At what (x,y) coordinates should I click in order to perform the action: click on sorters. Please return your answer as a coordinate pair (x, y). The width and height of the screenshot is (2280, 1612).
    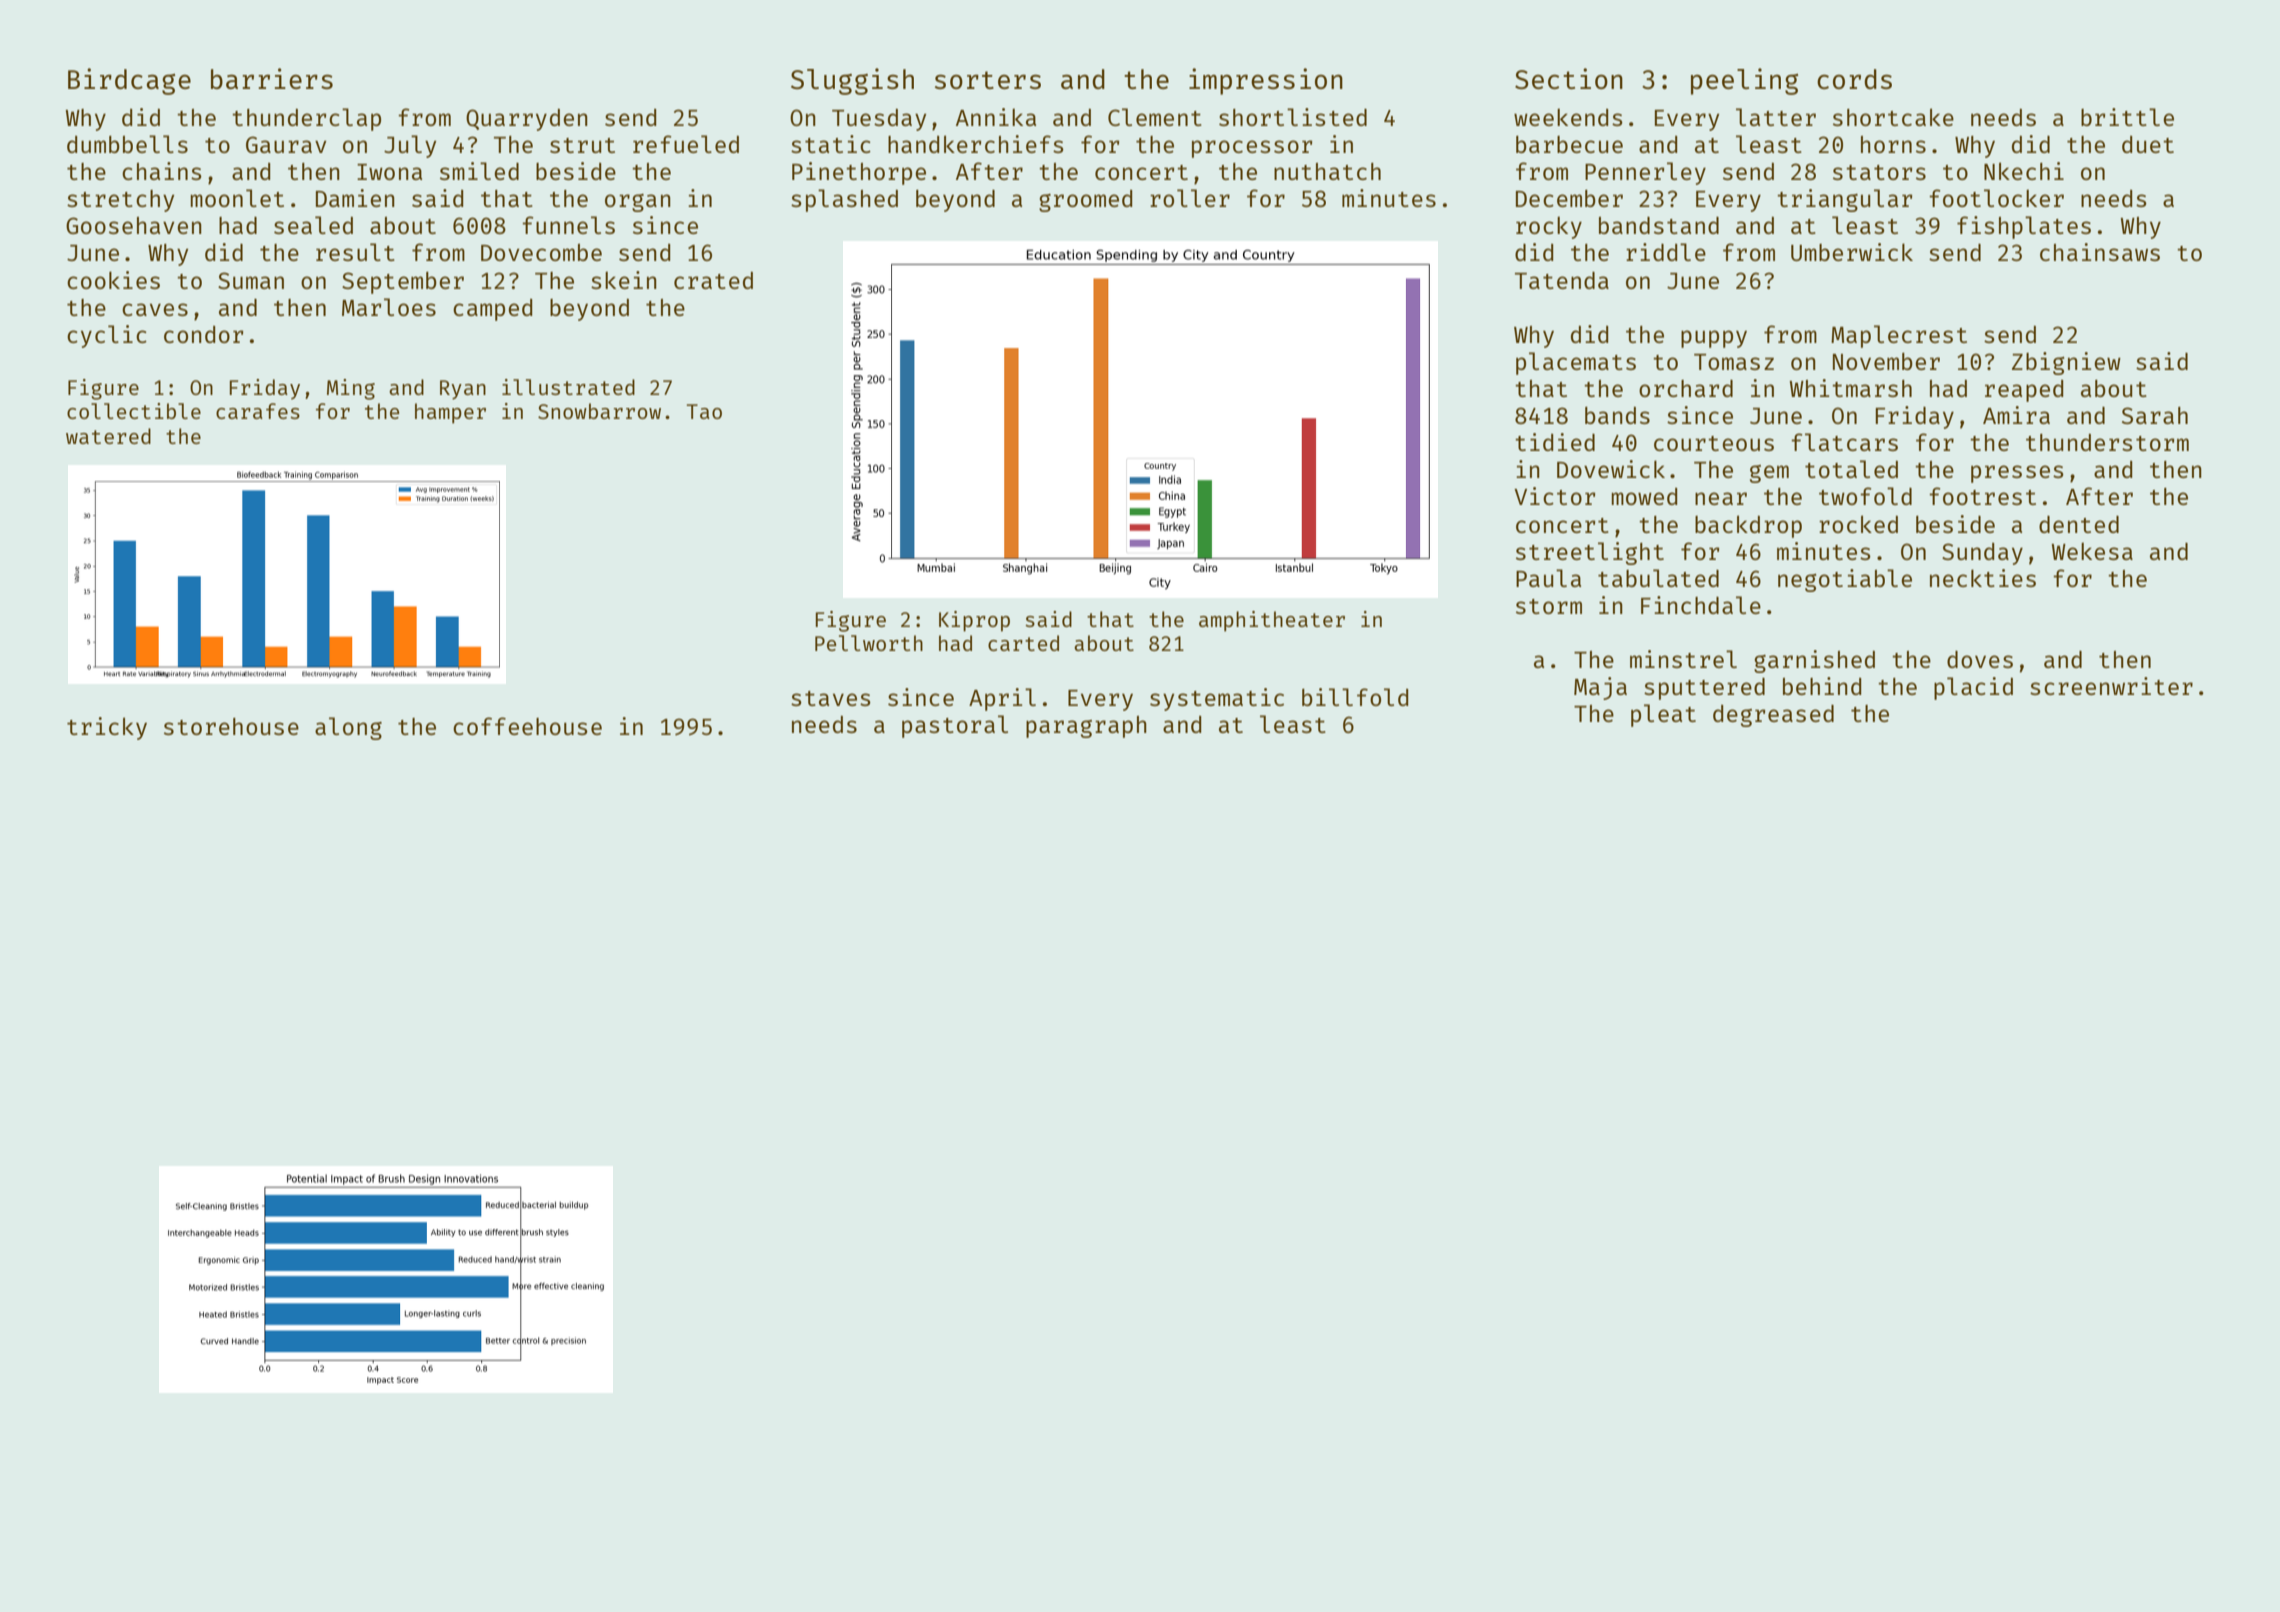
    Looking at the image, I should click on (988, 80).
